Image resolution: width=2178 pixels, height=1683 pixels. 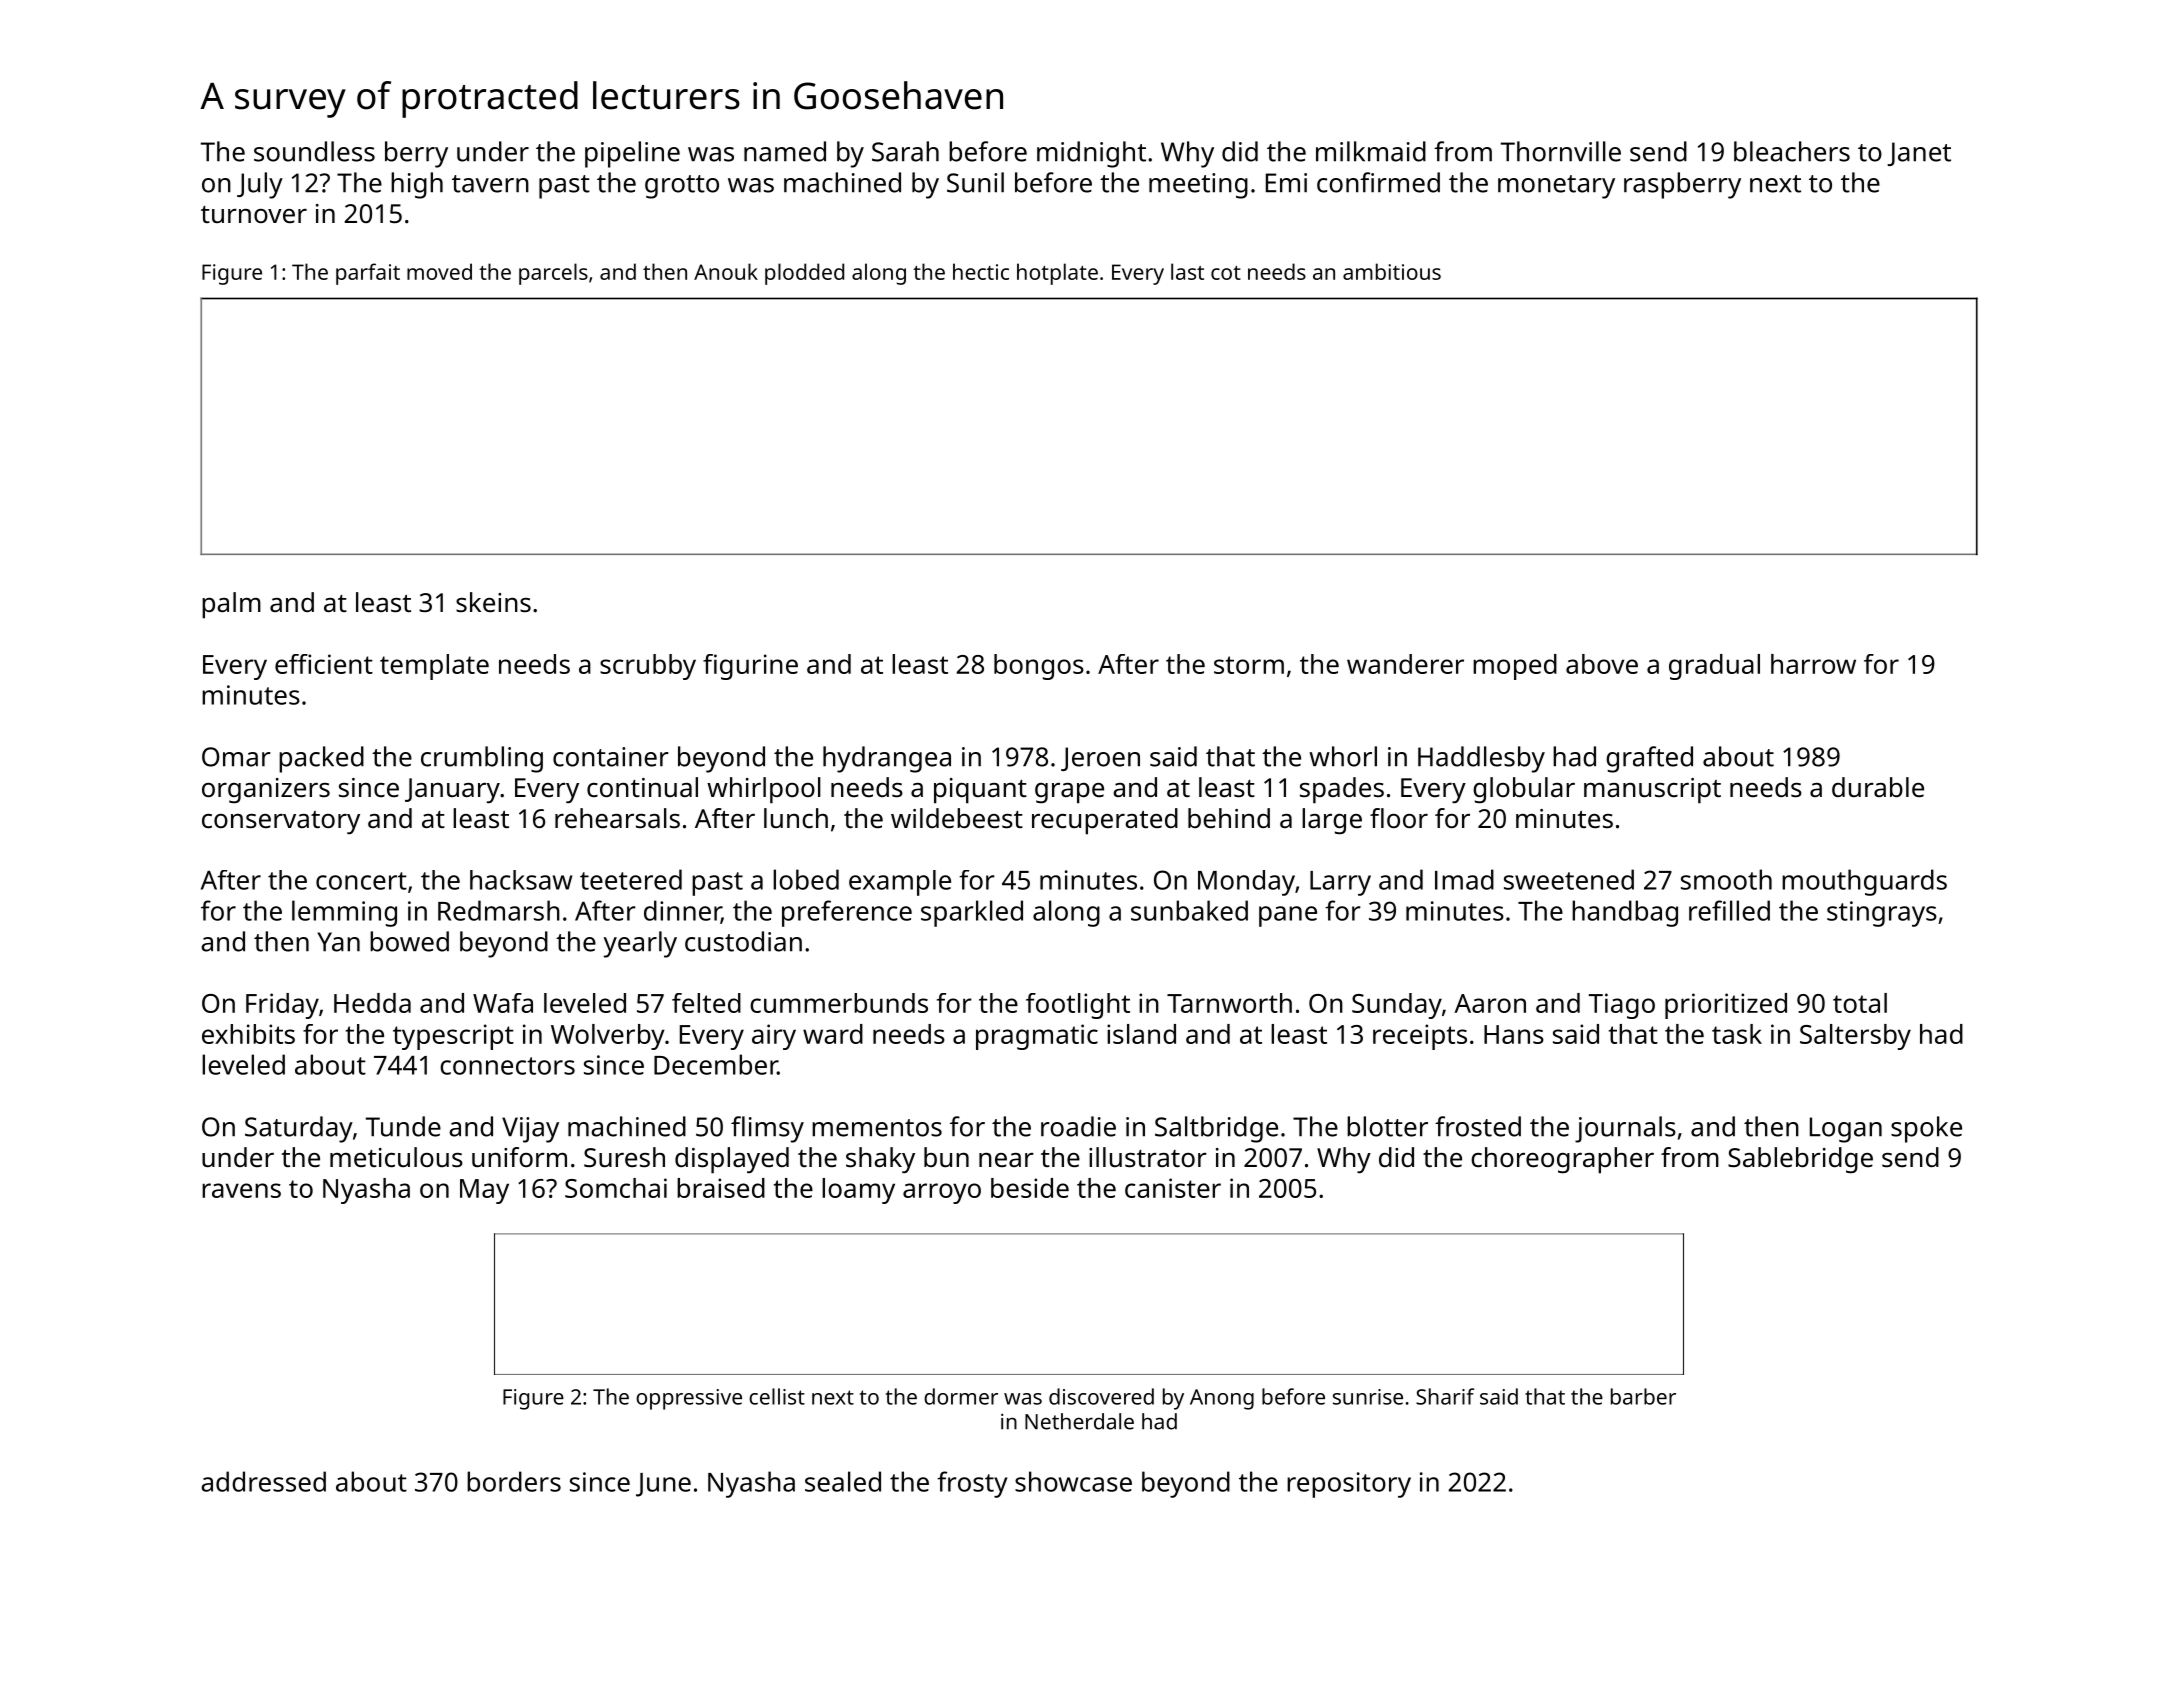 What do you see at coordinates (1813, 664) in the page?
I see `harrow` at bounding box center [1813, 664].
